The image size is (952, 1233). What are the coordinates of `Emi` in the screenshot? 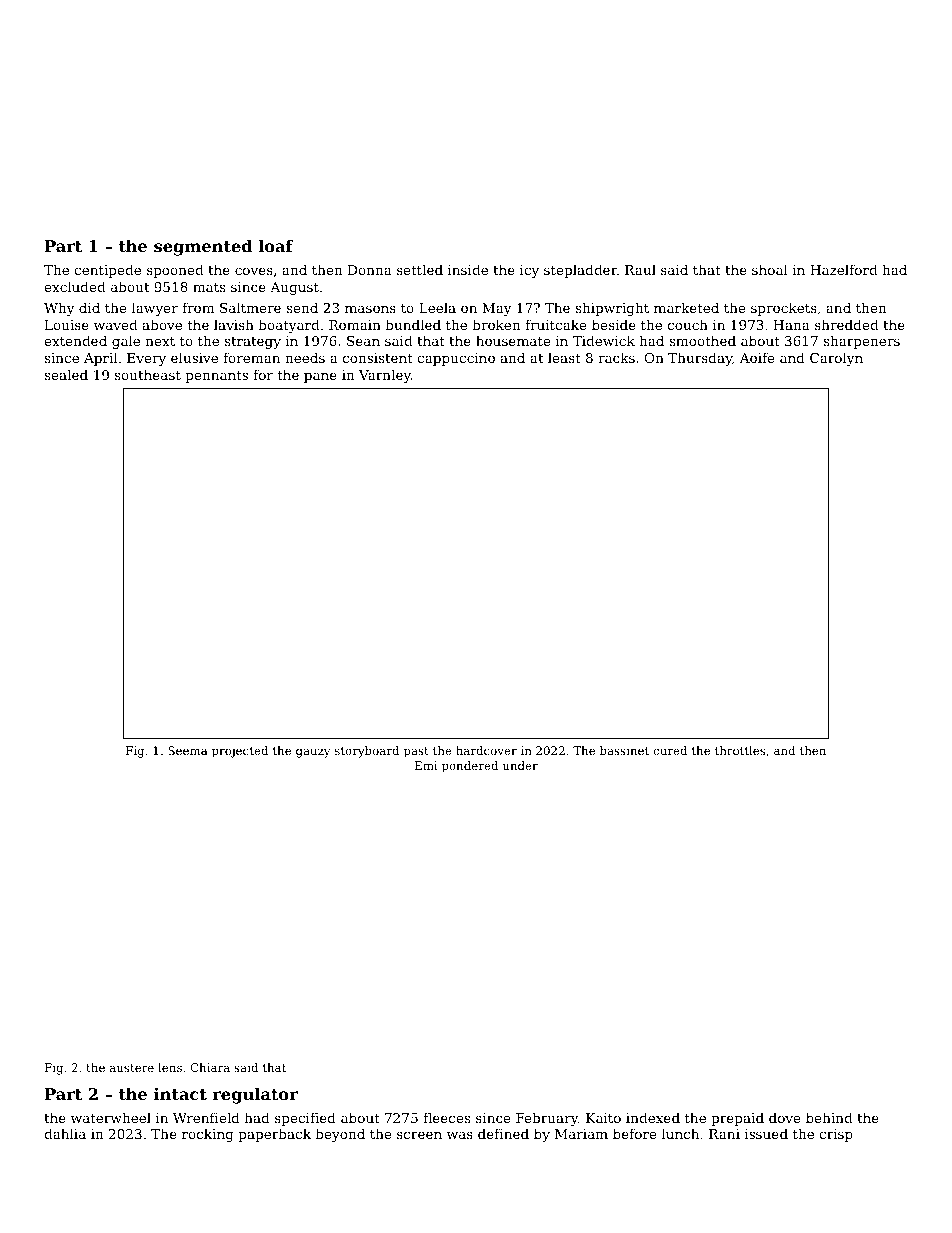 It's located at (426, 765).
